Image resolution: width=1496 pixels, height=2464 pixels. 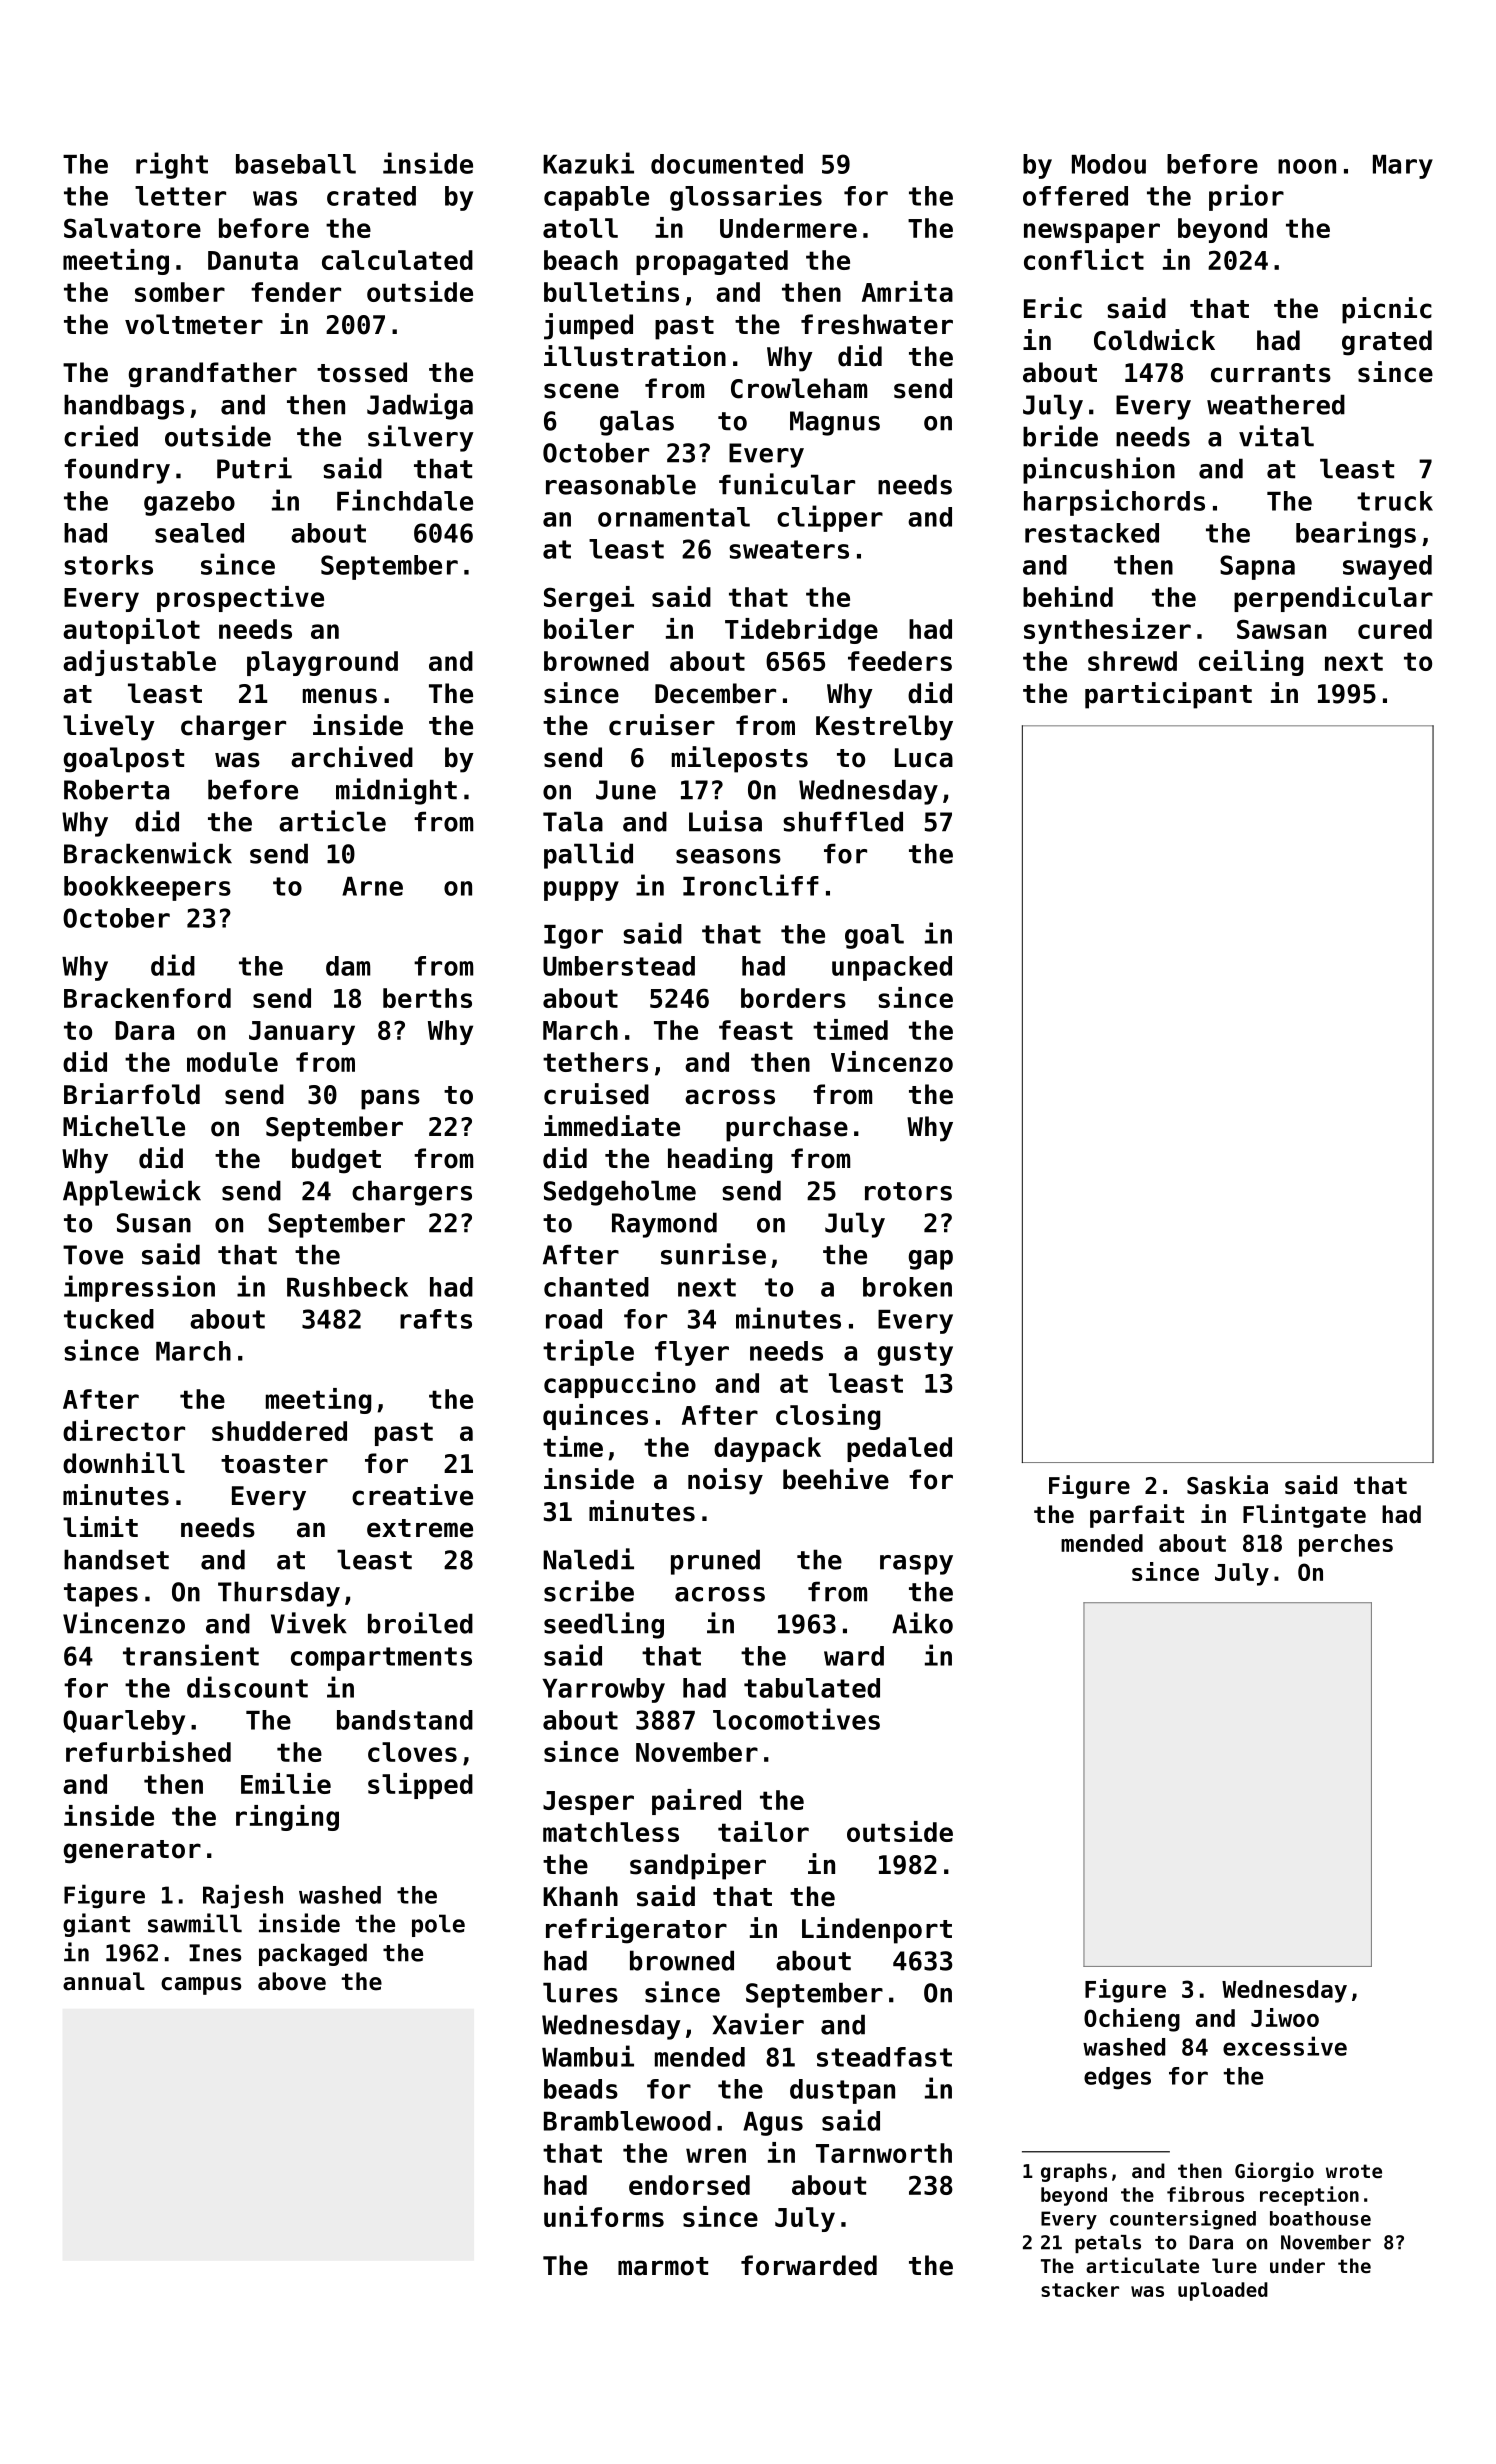 I want to click on heading, so click(x=720, y=1160).
